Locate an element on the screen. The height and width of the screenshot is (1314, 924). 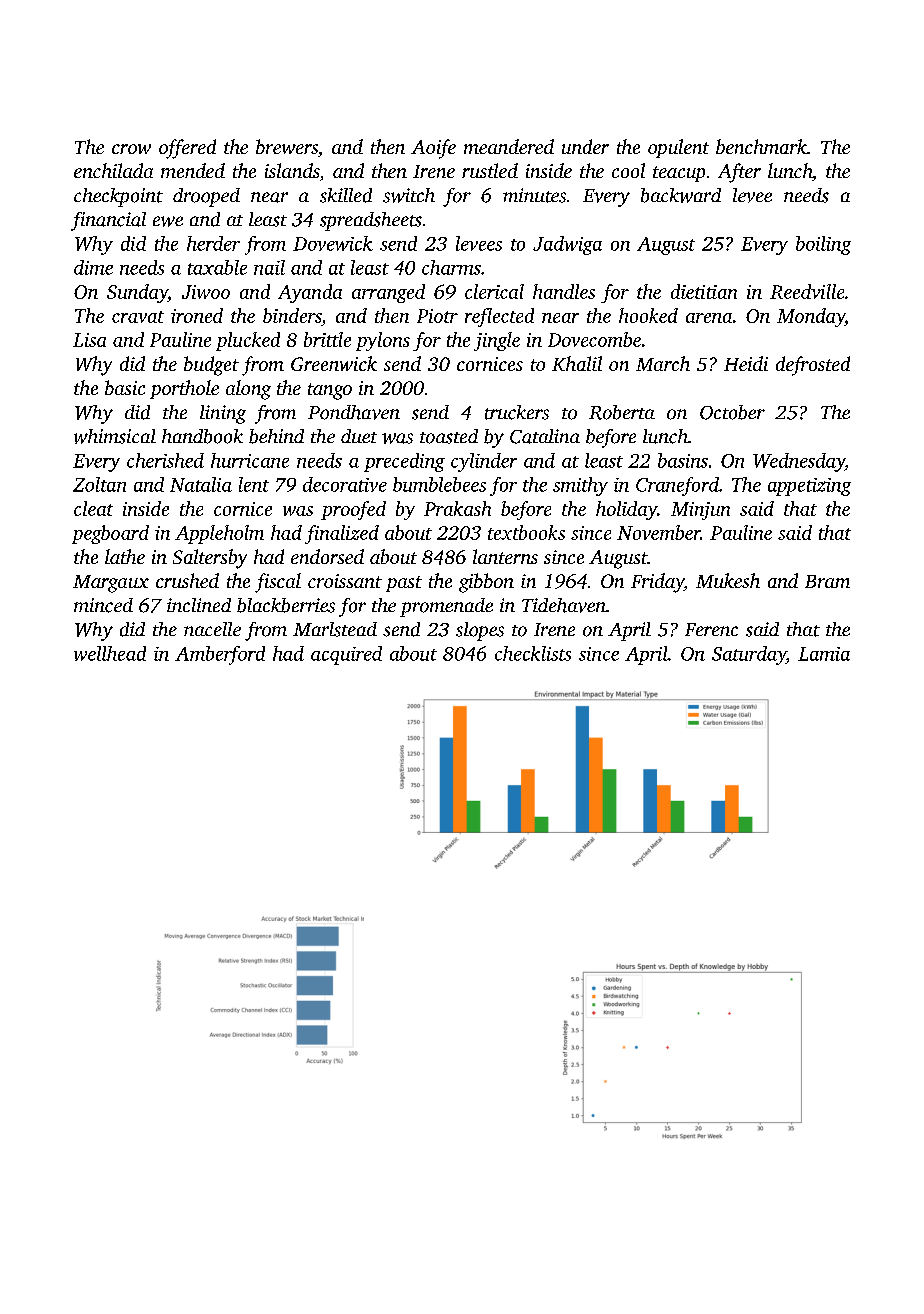
Bram is located at coordinates (827, 581).
